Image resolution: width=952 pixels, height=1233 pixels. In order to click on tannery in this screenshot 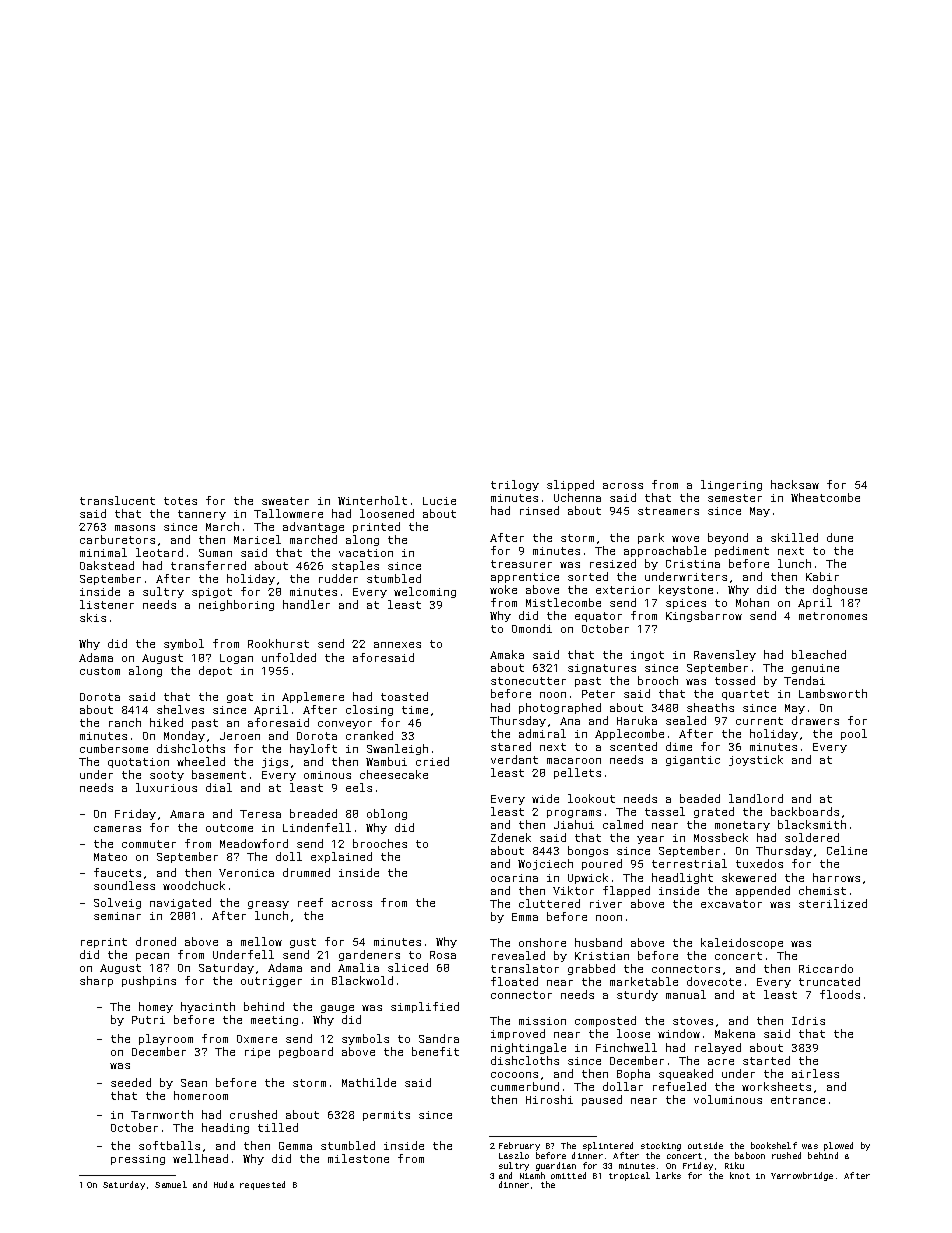, I will do `click(202, 515)`.
